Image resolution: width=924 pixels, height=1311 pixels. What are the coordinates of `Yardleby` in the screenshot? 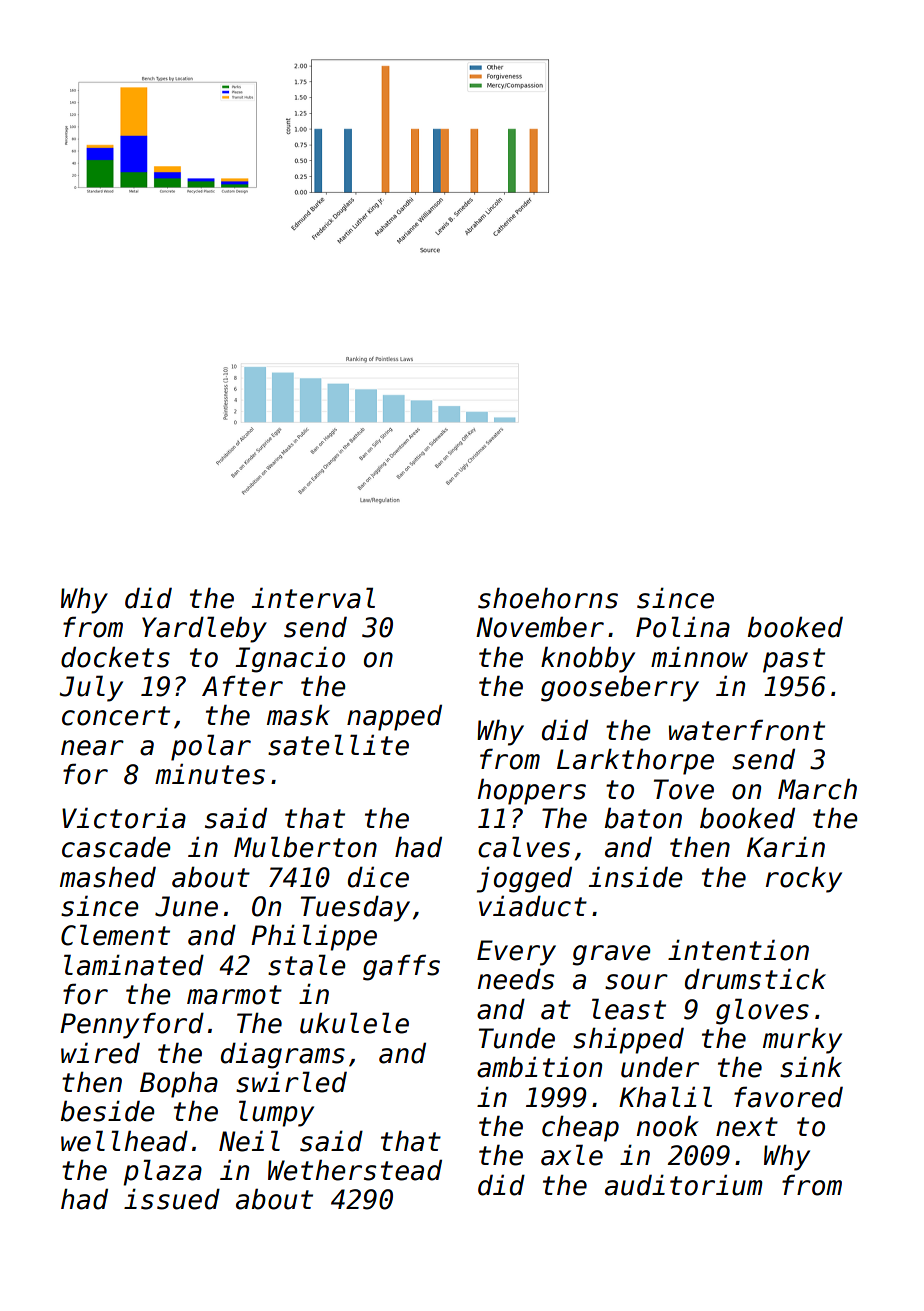 It's located at (204, 629).
